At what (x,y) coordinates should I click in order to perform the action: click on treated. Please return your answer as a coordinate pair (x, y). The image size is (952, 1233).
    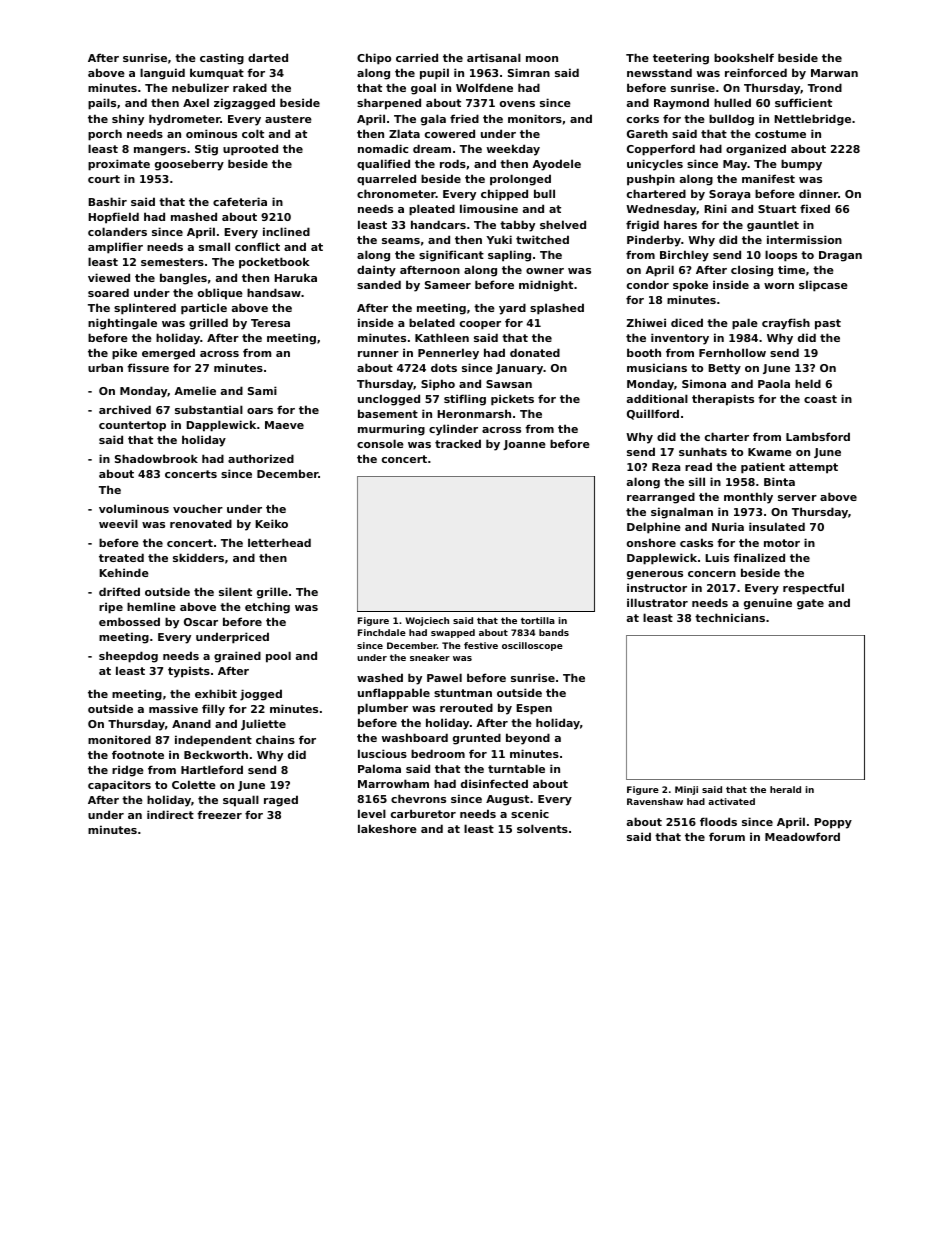
    Looking at the image, I should click on (121, 557).
